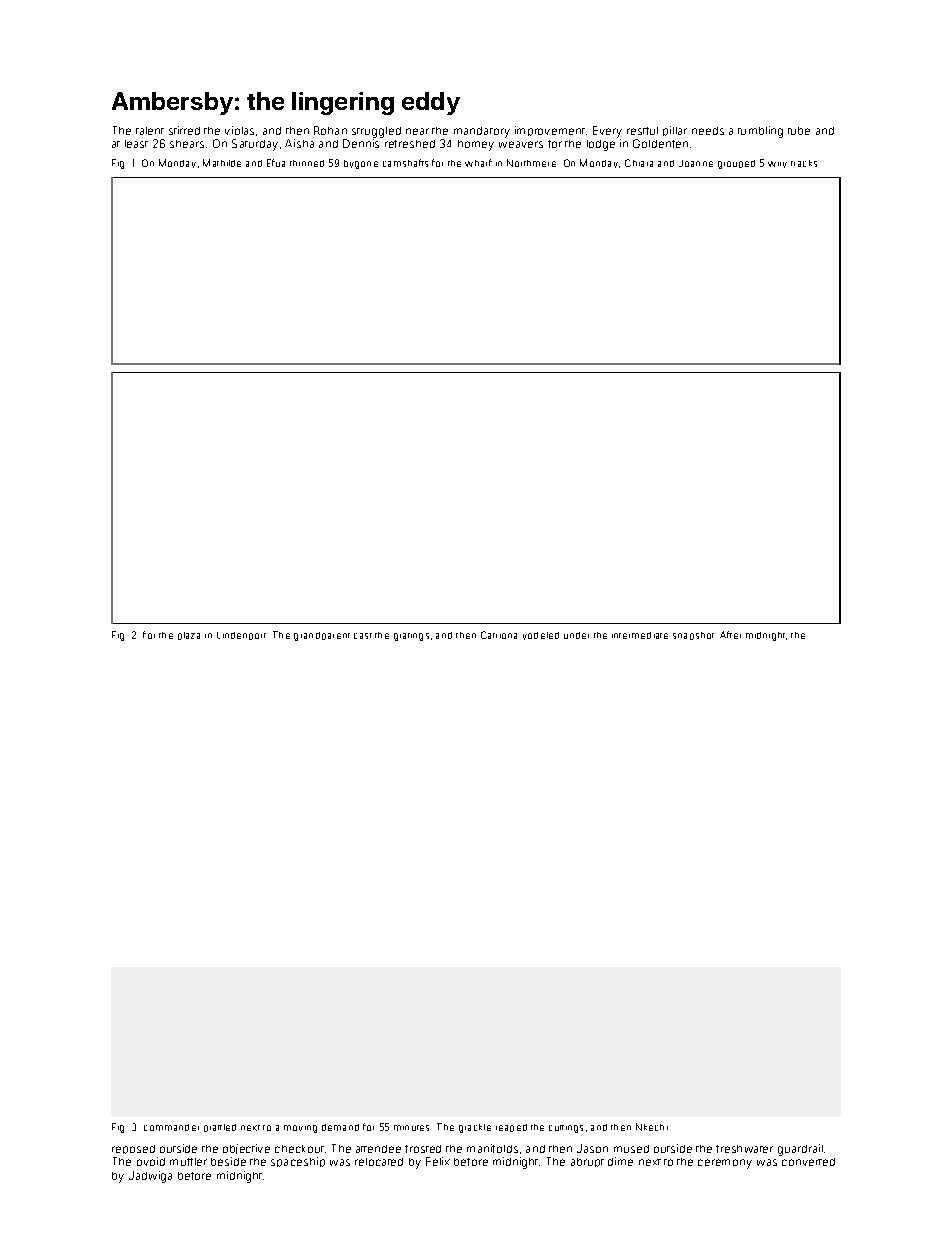  What do you see at coordinates (340, 1127) in the screenshot?
I see `demand` at bounding box center [340, 1127].
